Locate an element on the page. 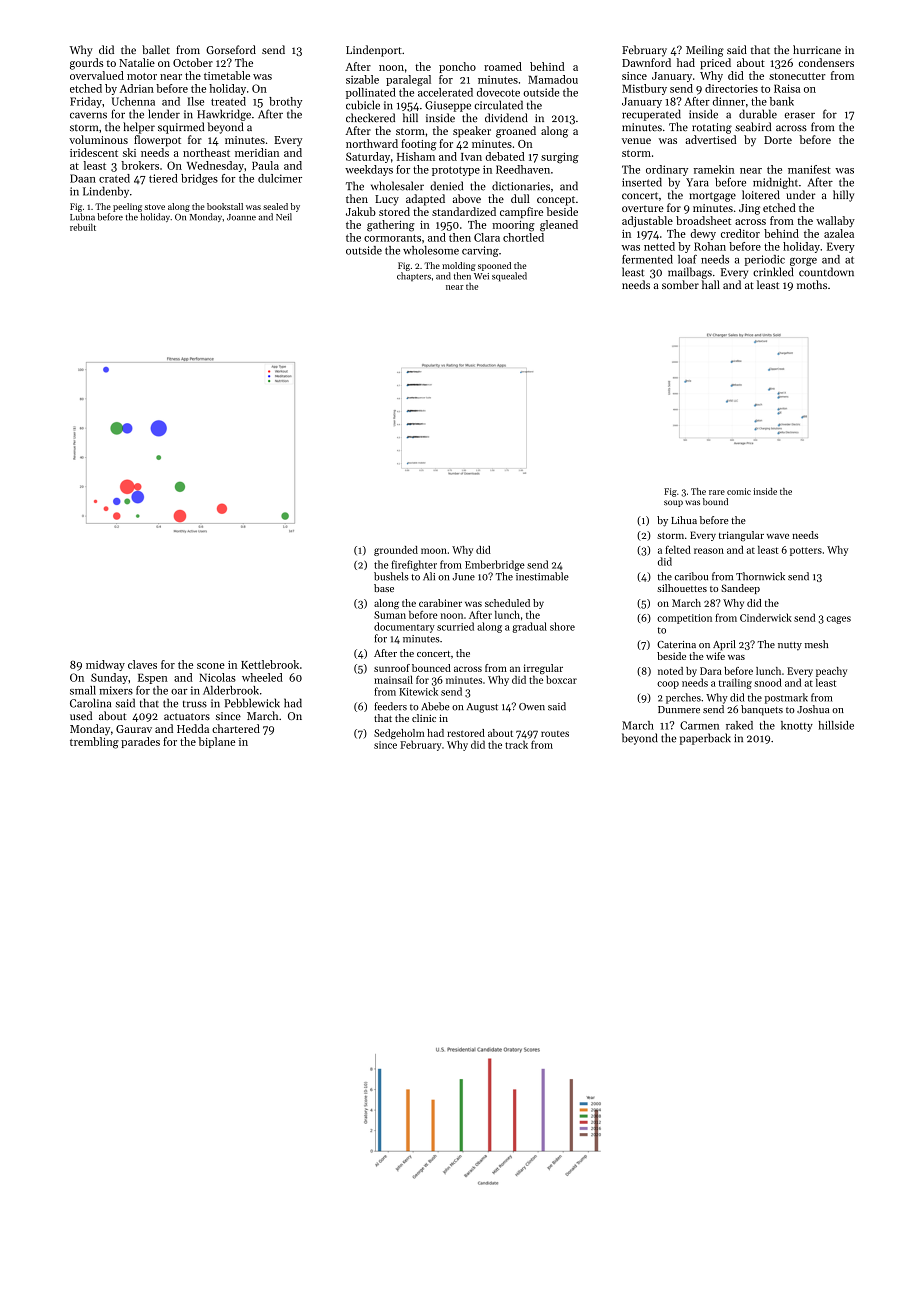 The height and width of the page is (1308, 924). claves is located at coordinates (142, 664).
